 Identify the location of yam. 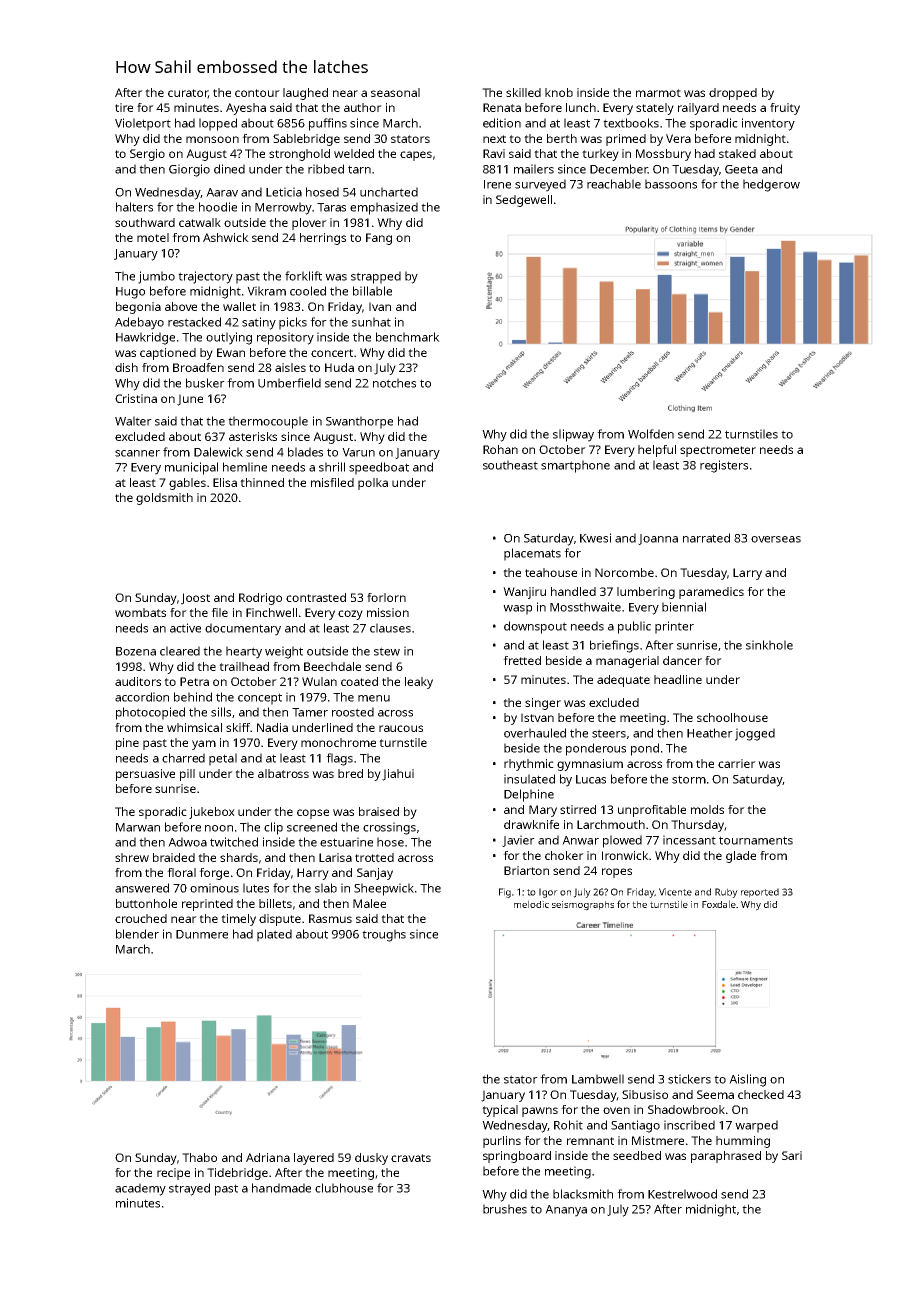
(204, 745).
